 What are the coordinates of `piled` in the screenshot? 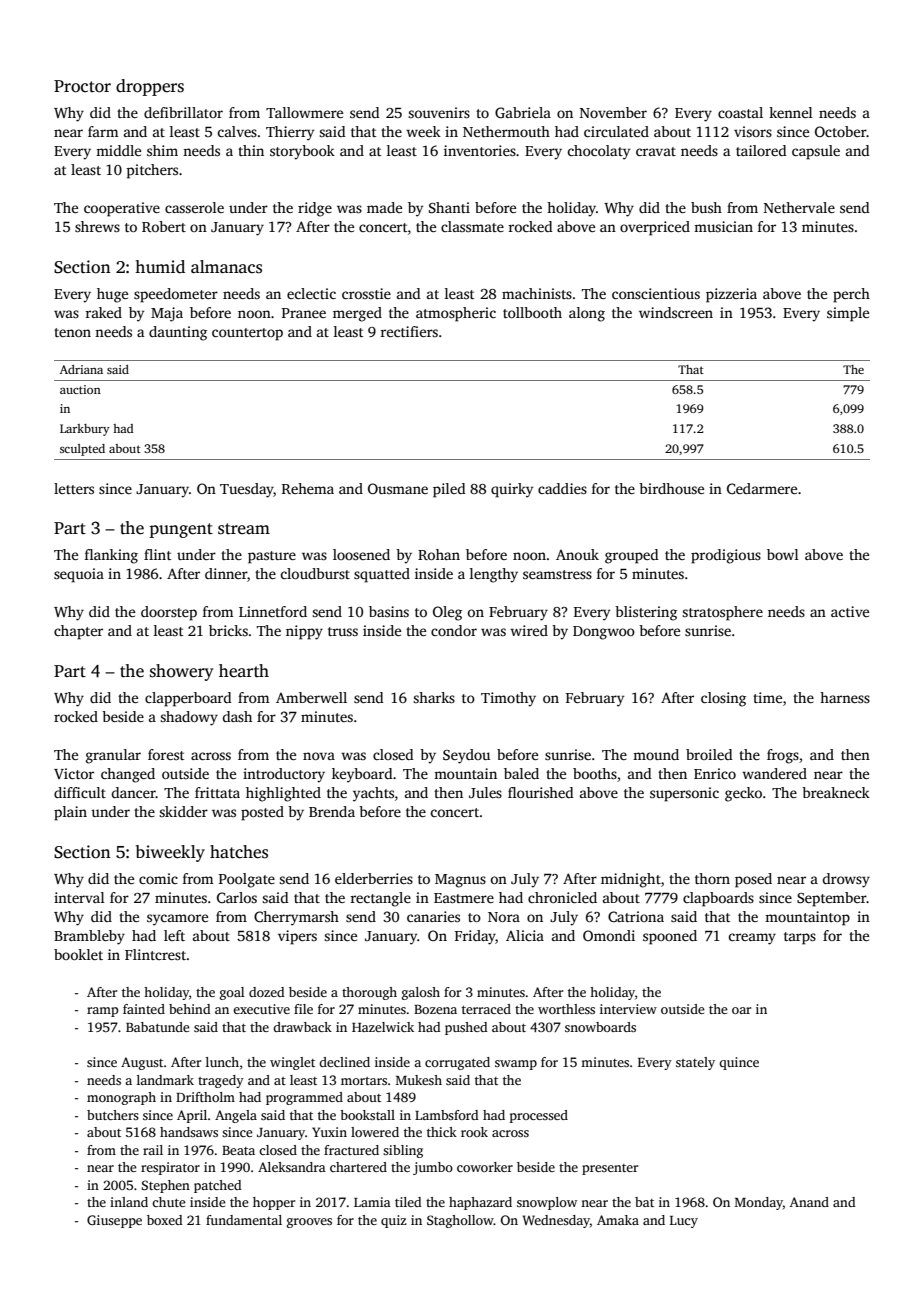 It's located at (449, 490).
